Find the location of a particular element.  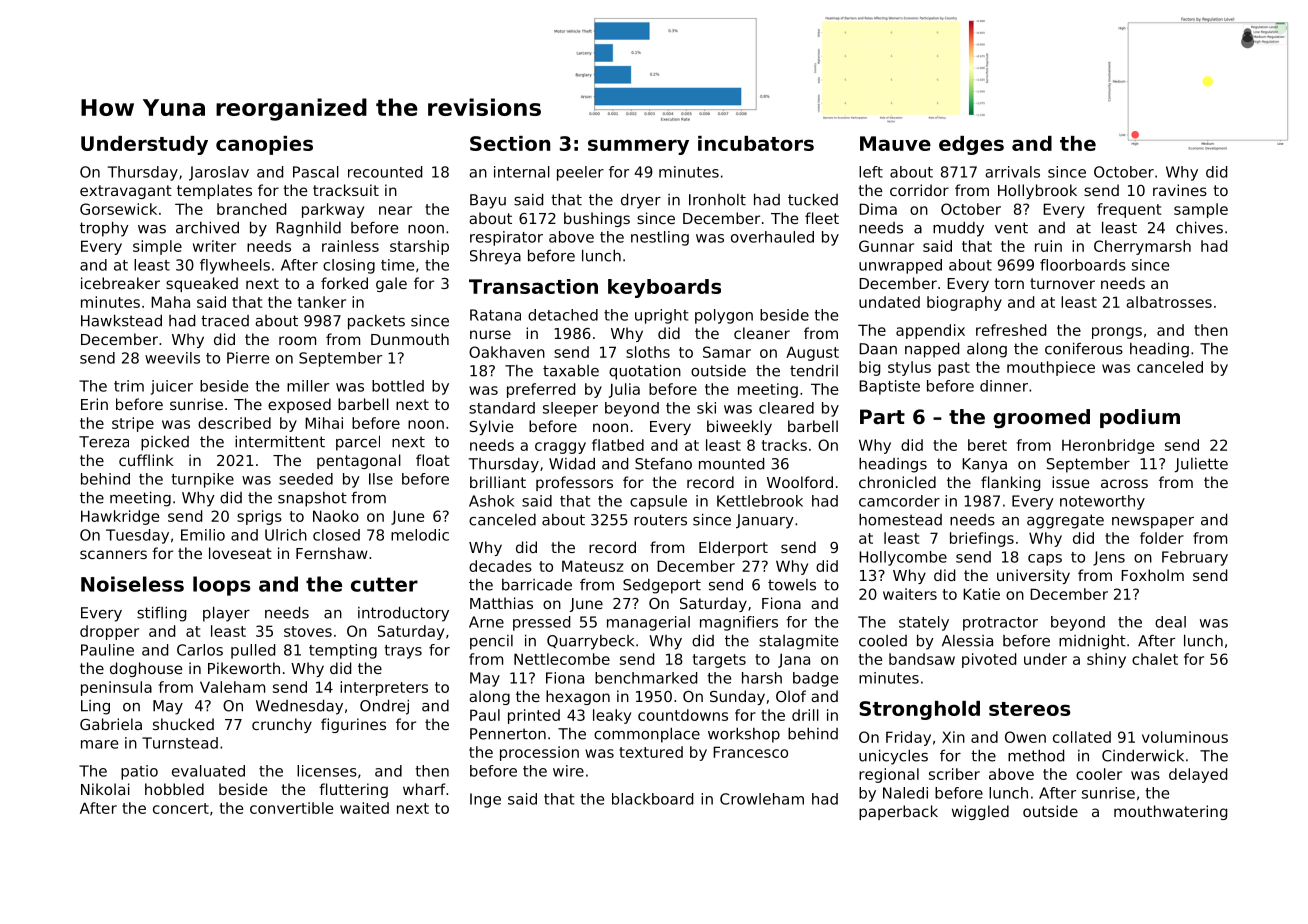

licenses is located at coordinates (327, 771).
